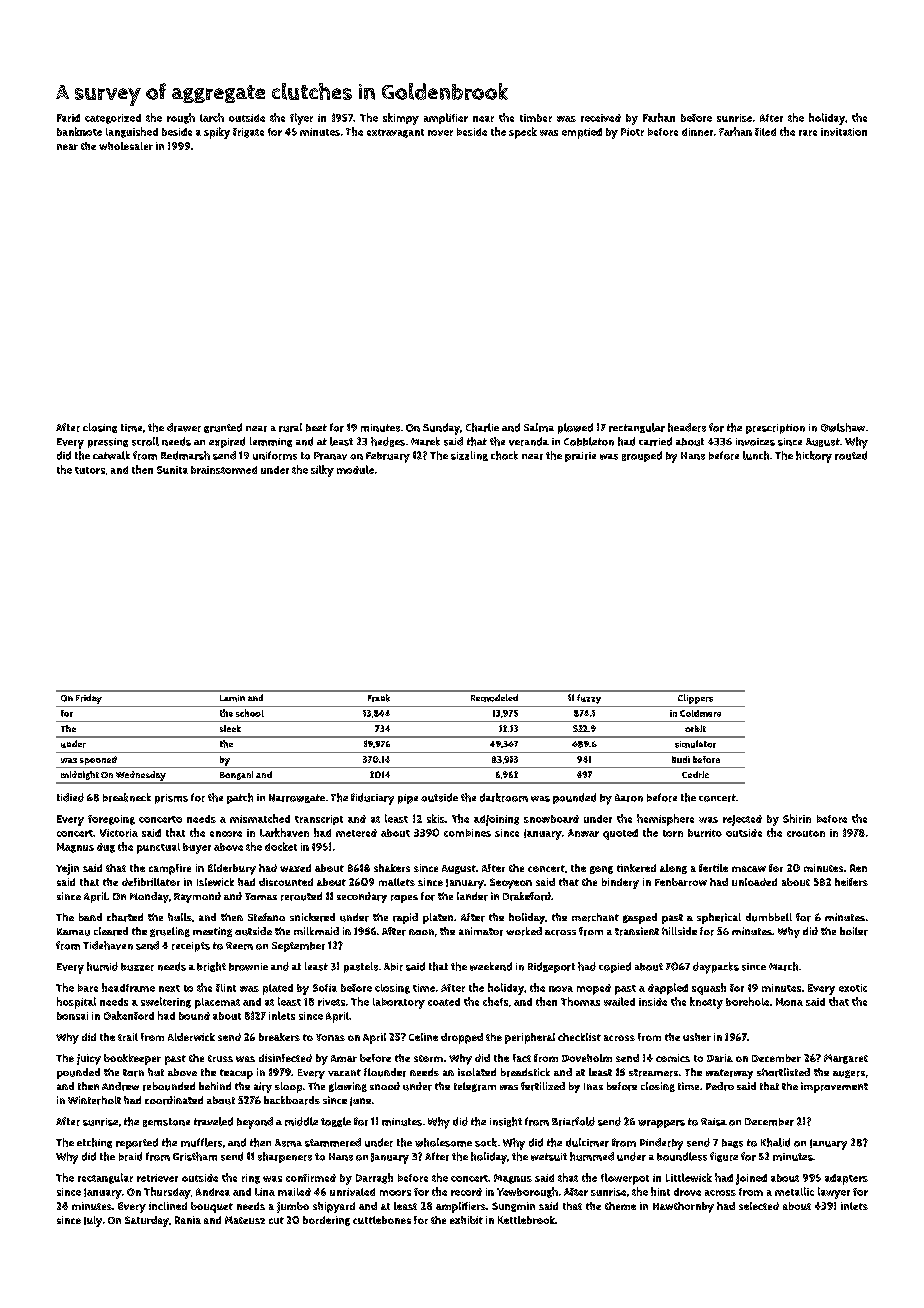 The width and height of the page is (924, 1308). I want to click on exhibit, so click(466, 1220).
